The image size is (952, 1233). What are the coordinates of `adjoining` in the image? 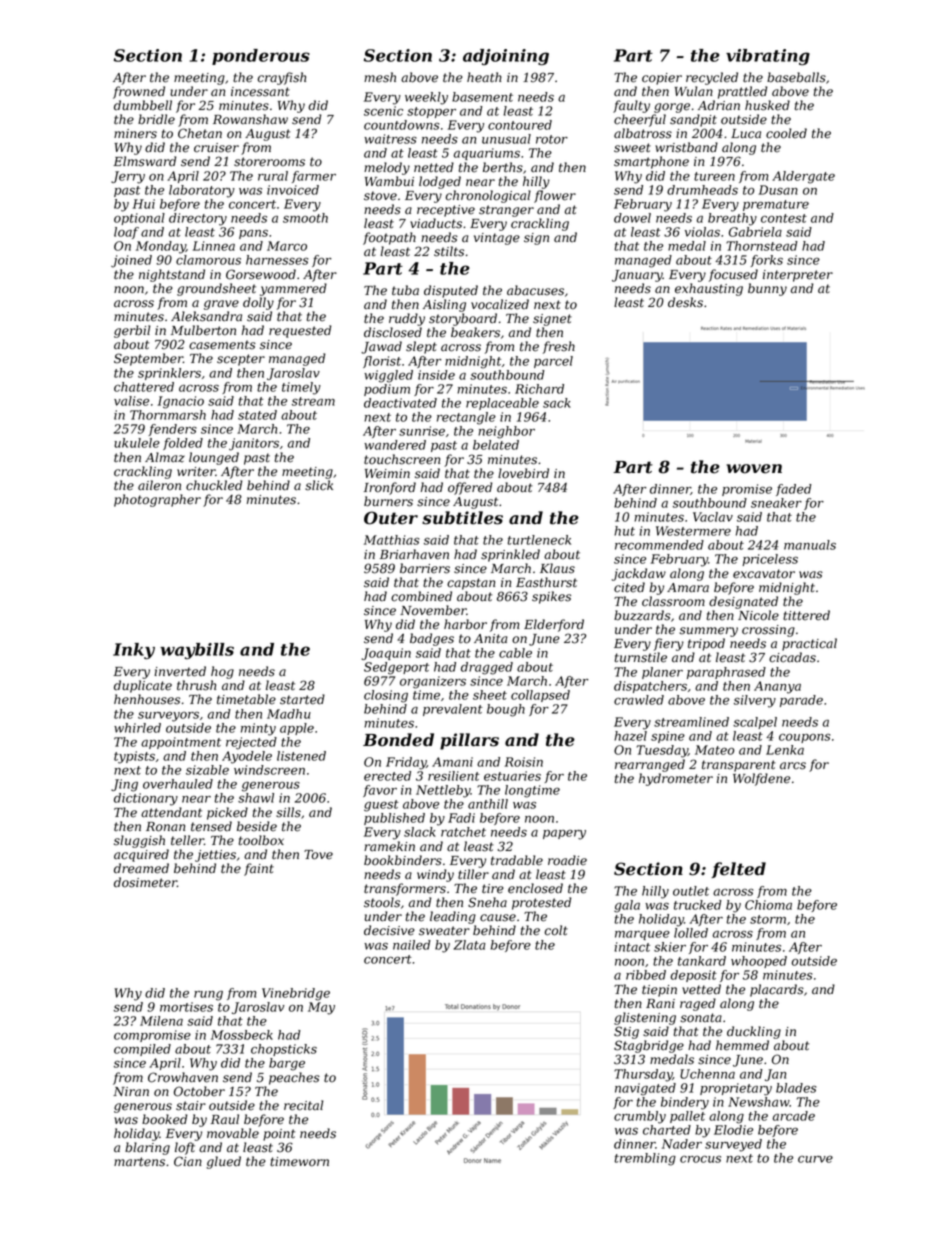 It's located at (506, 57).
